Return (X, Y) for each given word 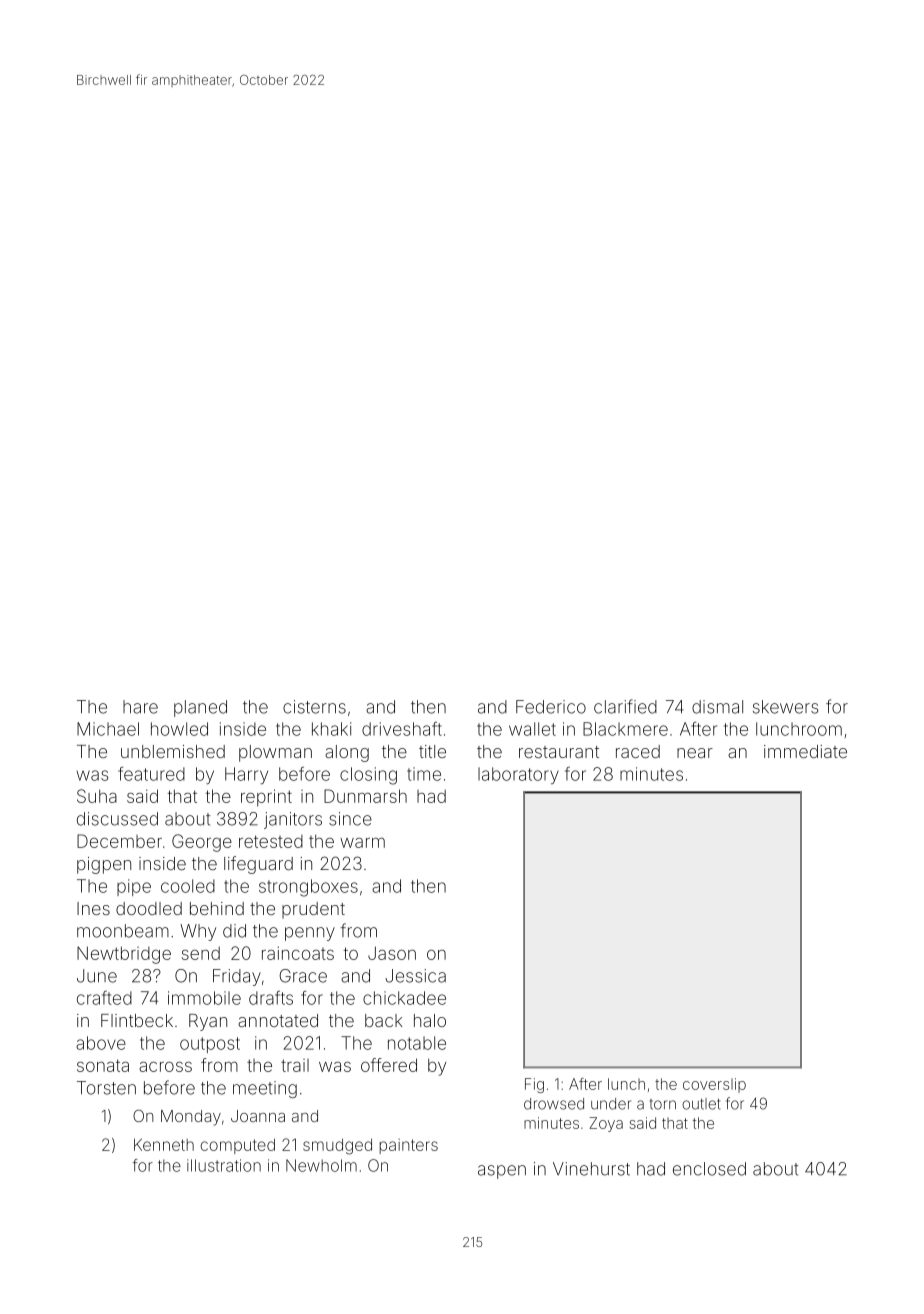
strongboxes (308, 888)
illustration (224, 1165)
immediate (805, 751)
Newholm (321, 1165)
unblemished (173, 751)
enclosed (709, 1169)
